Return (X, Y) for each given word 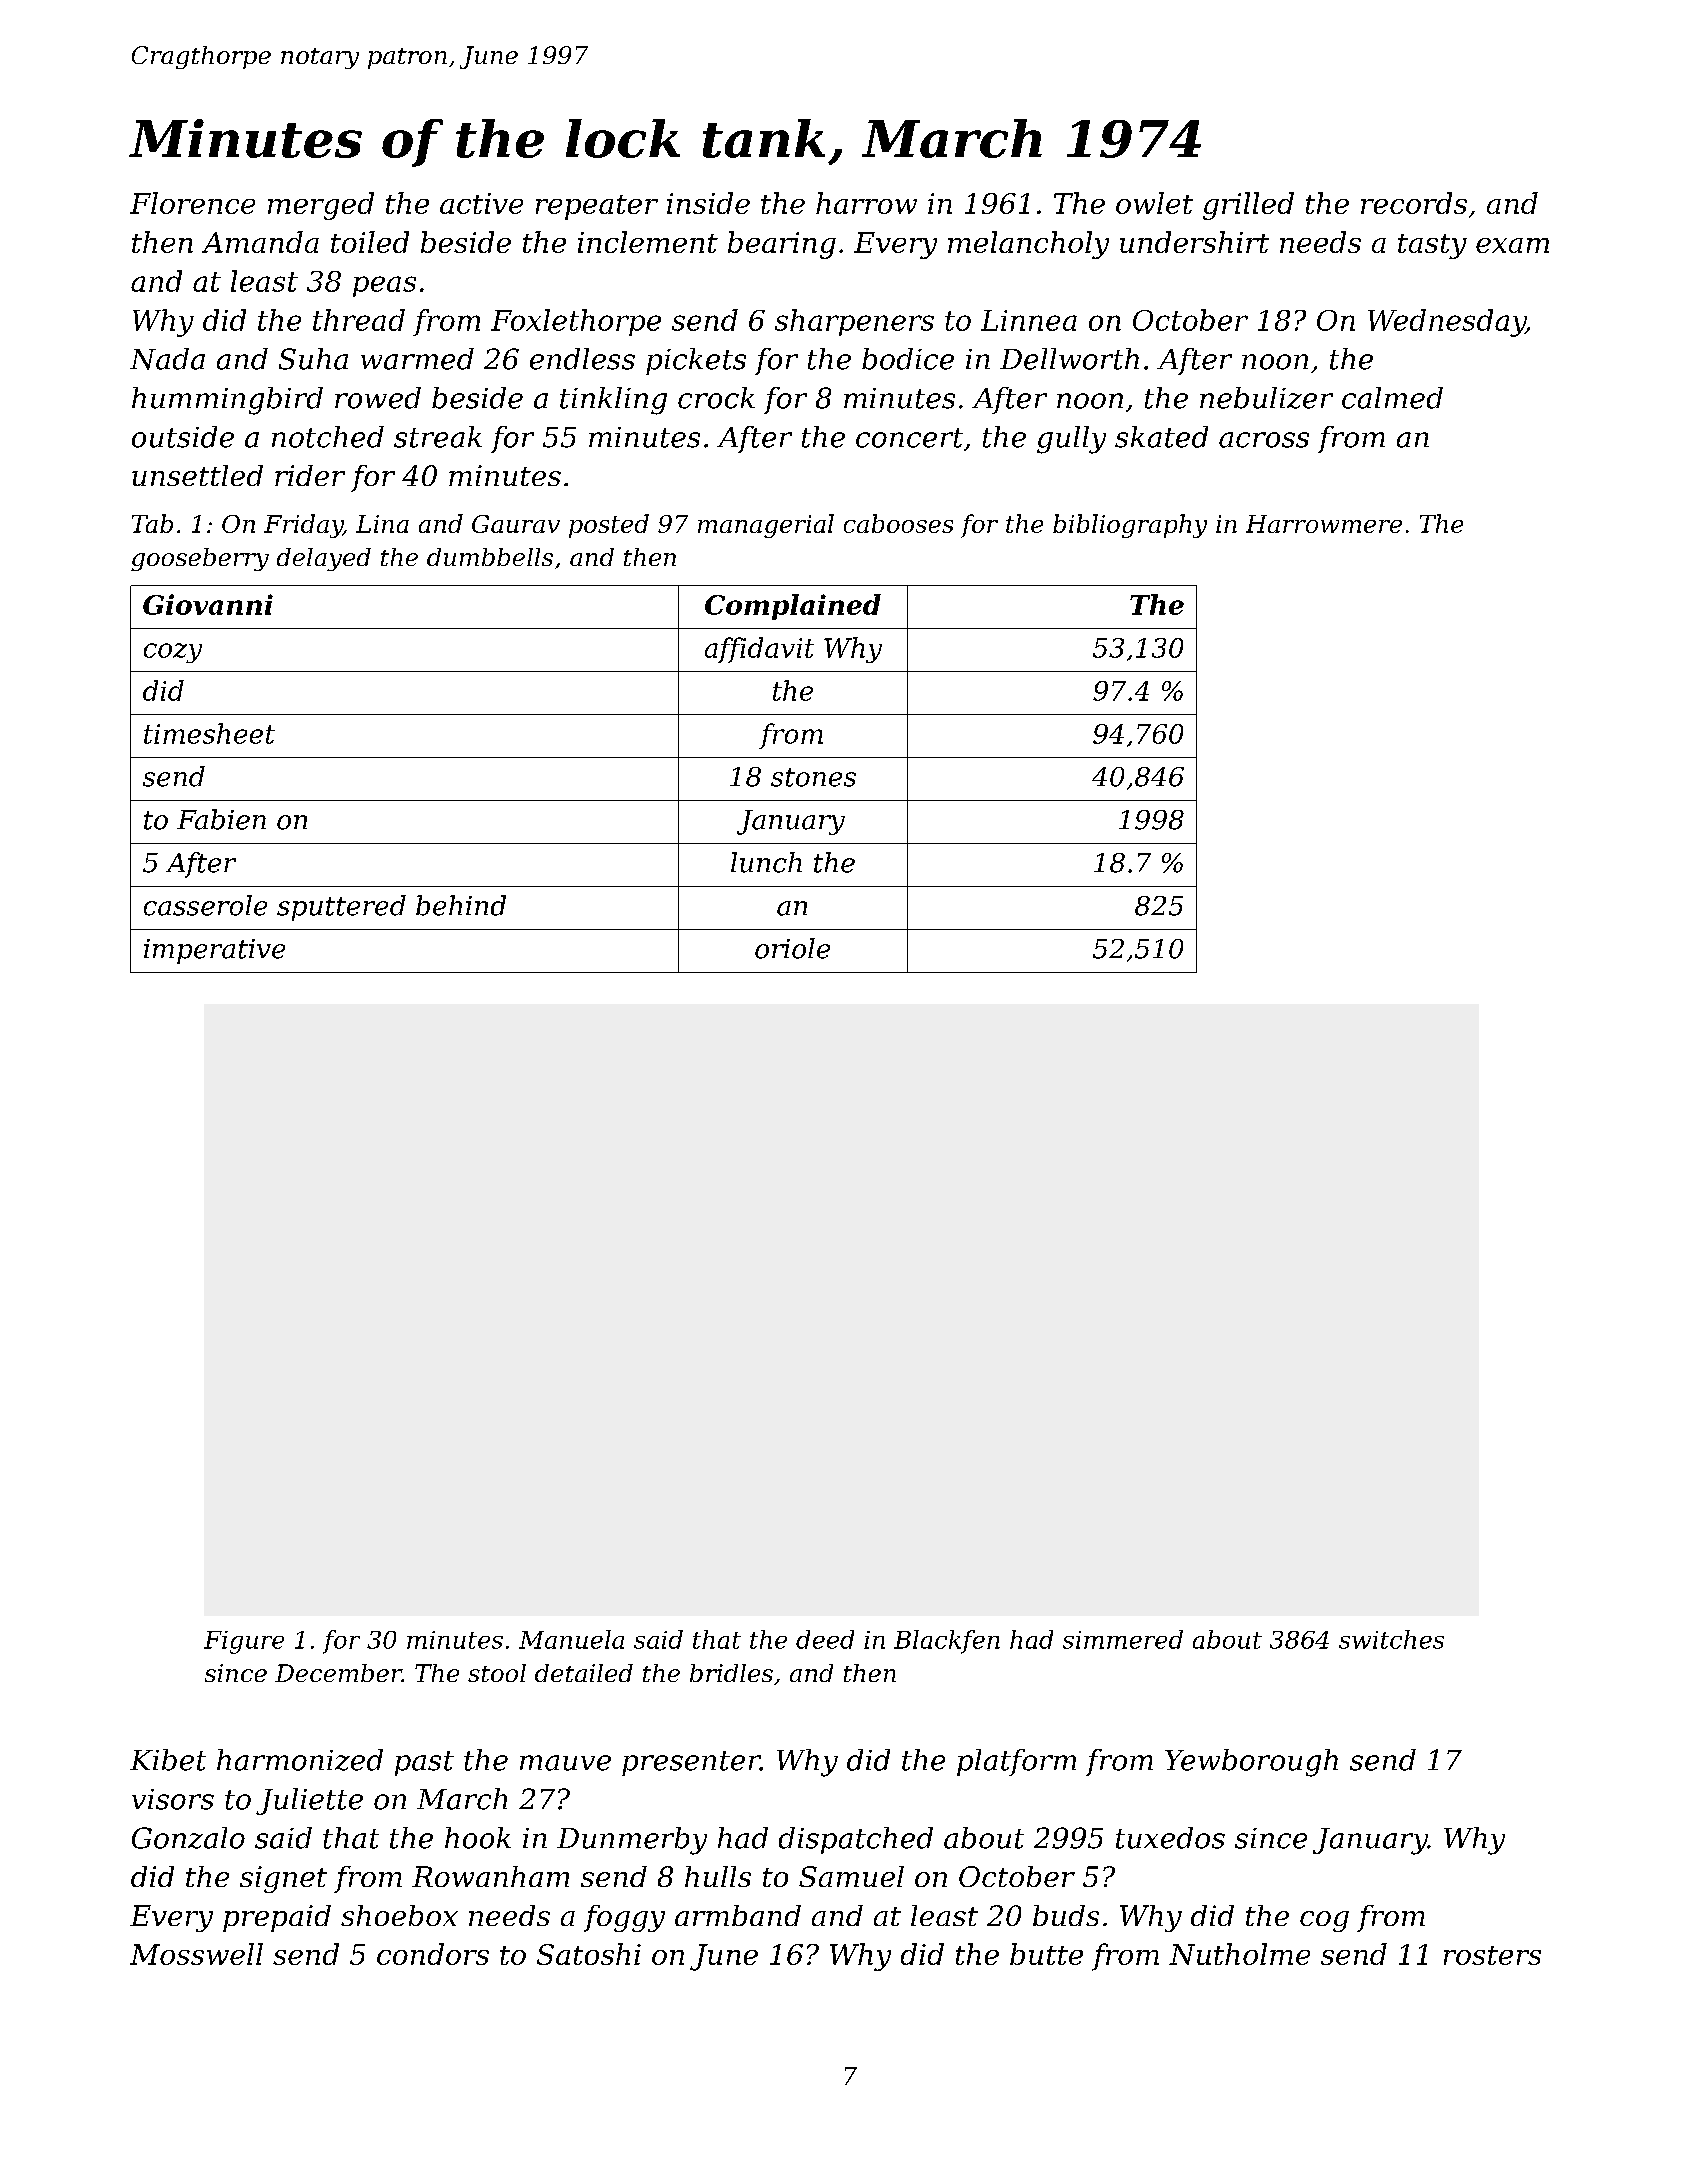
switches (1391, 1639)
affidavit (759, 650)
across (1264, 440)
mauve (565, 1763)
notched (328, 437)
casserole (205, 905)
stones (813, 777)
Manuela (571, 1639)
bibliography (1130, 526)
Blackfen (947, 1642)
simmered (1123, 1639)
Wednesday (1447, 323)
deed (825, 1639)
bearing (782, 245)
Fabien (221, 819)
